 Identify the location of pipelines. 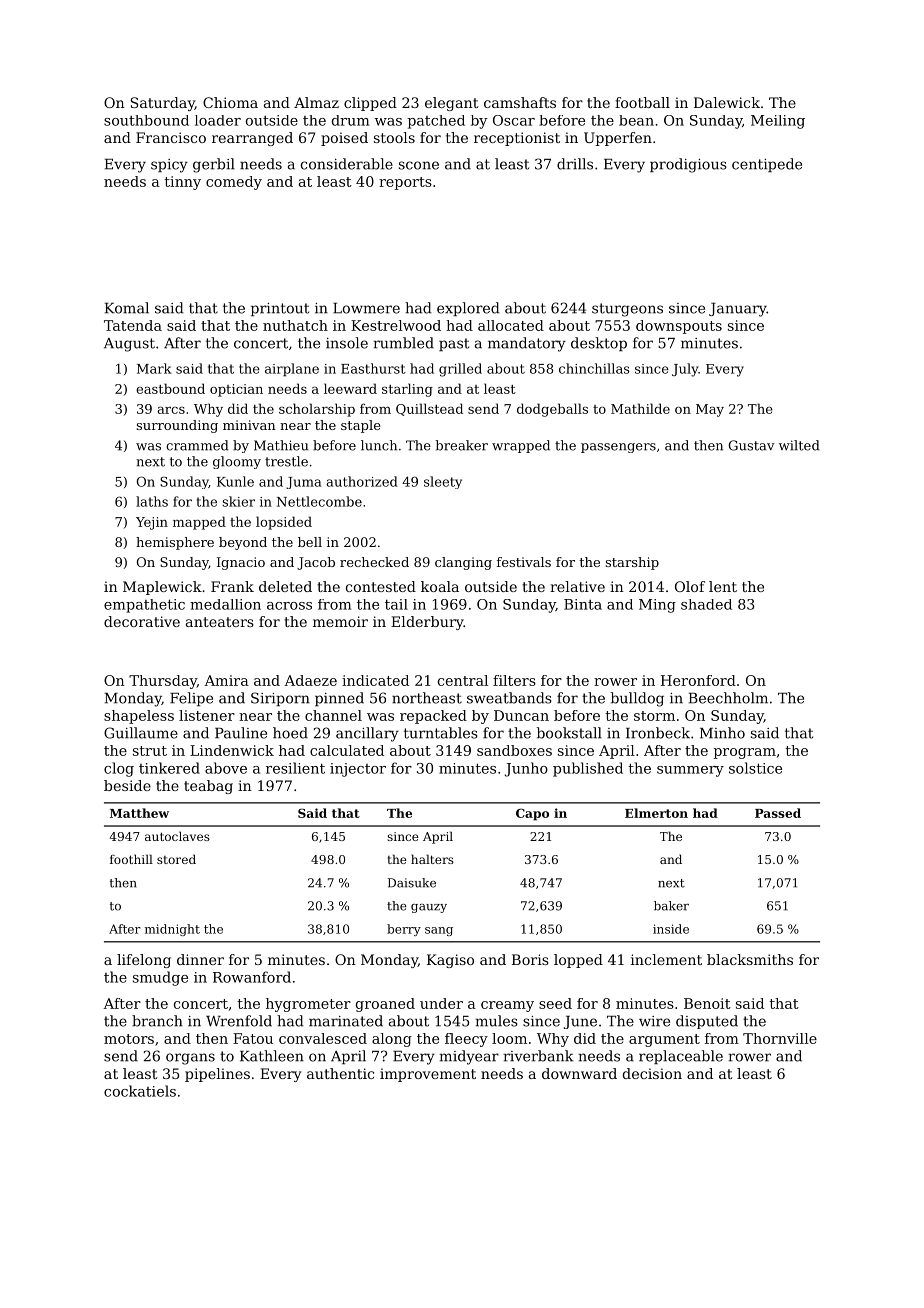
(217, 1075).
